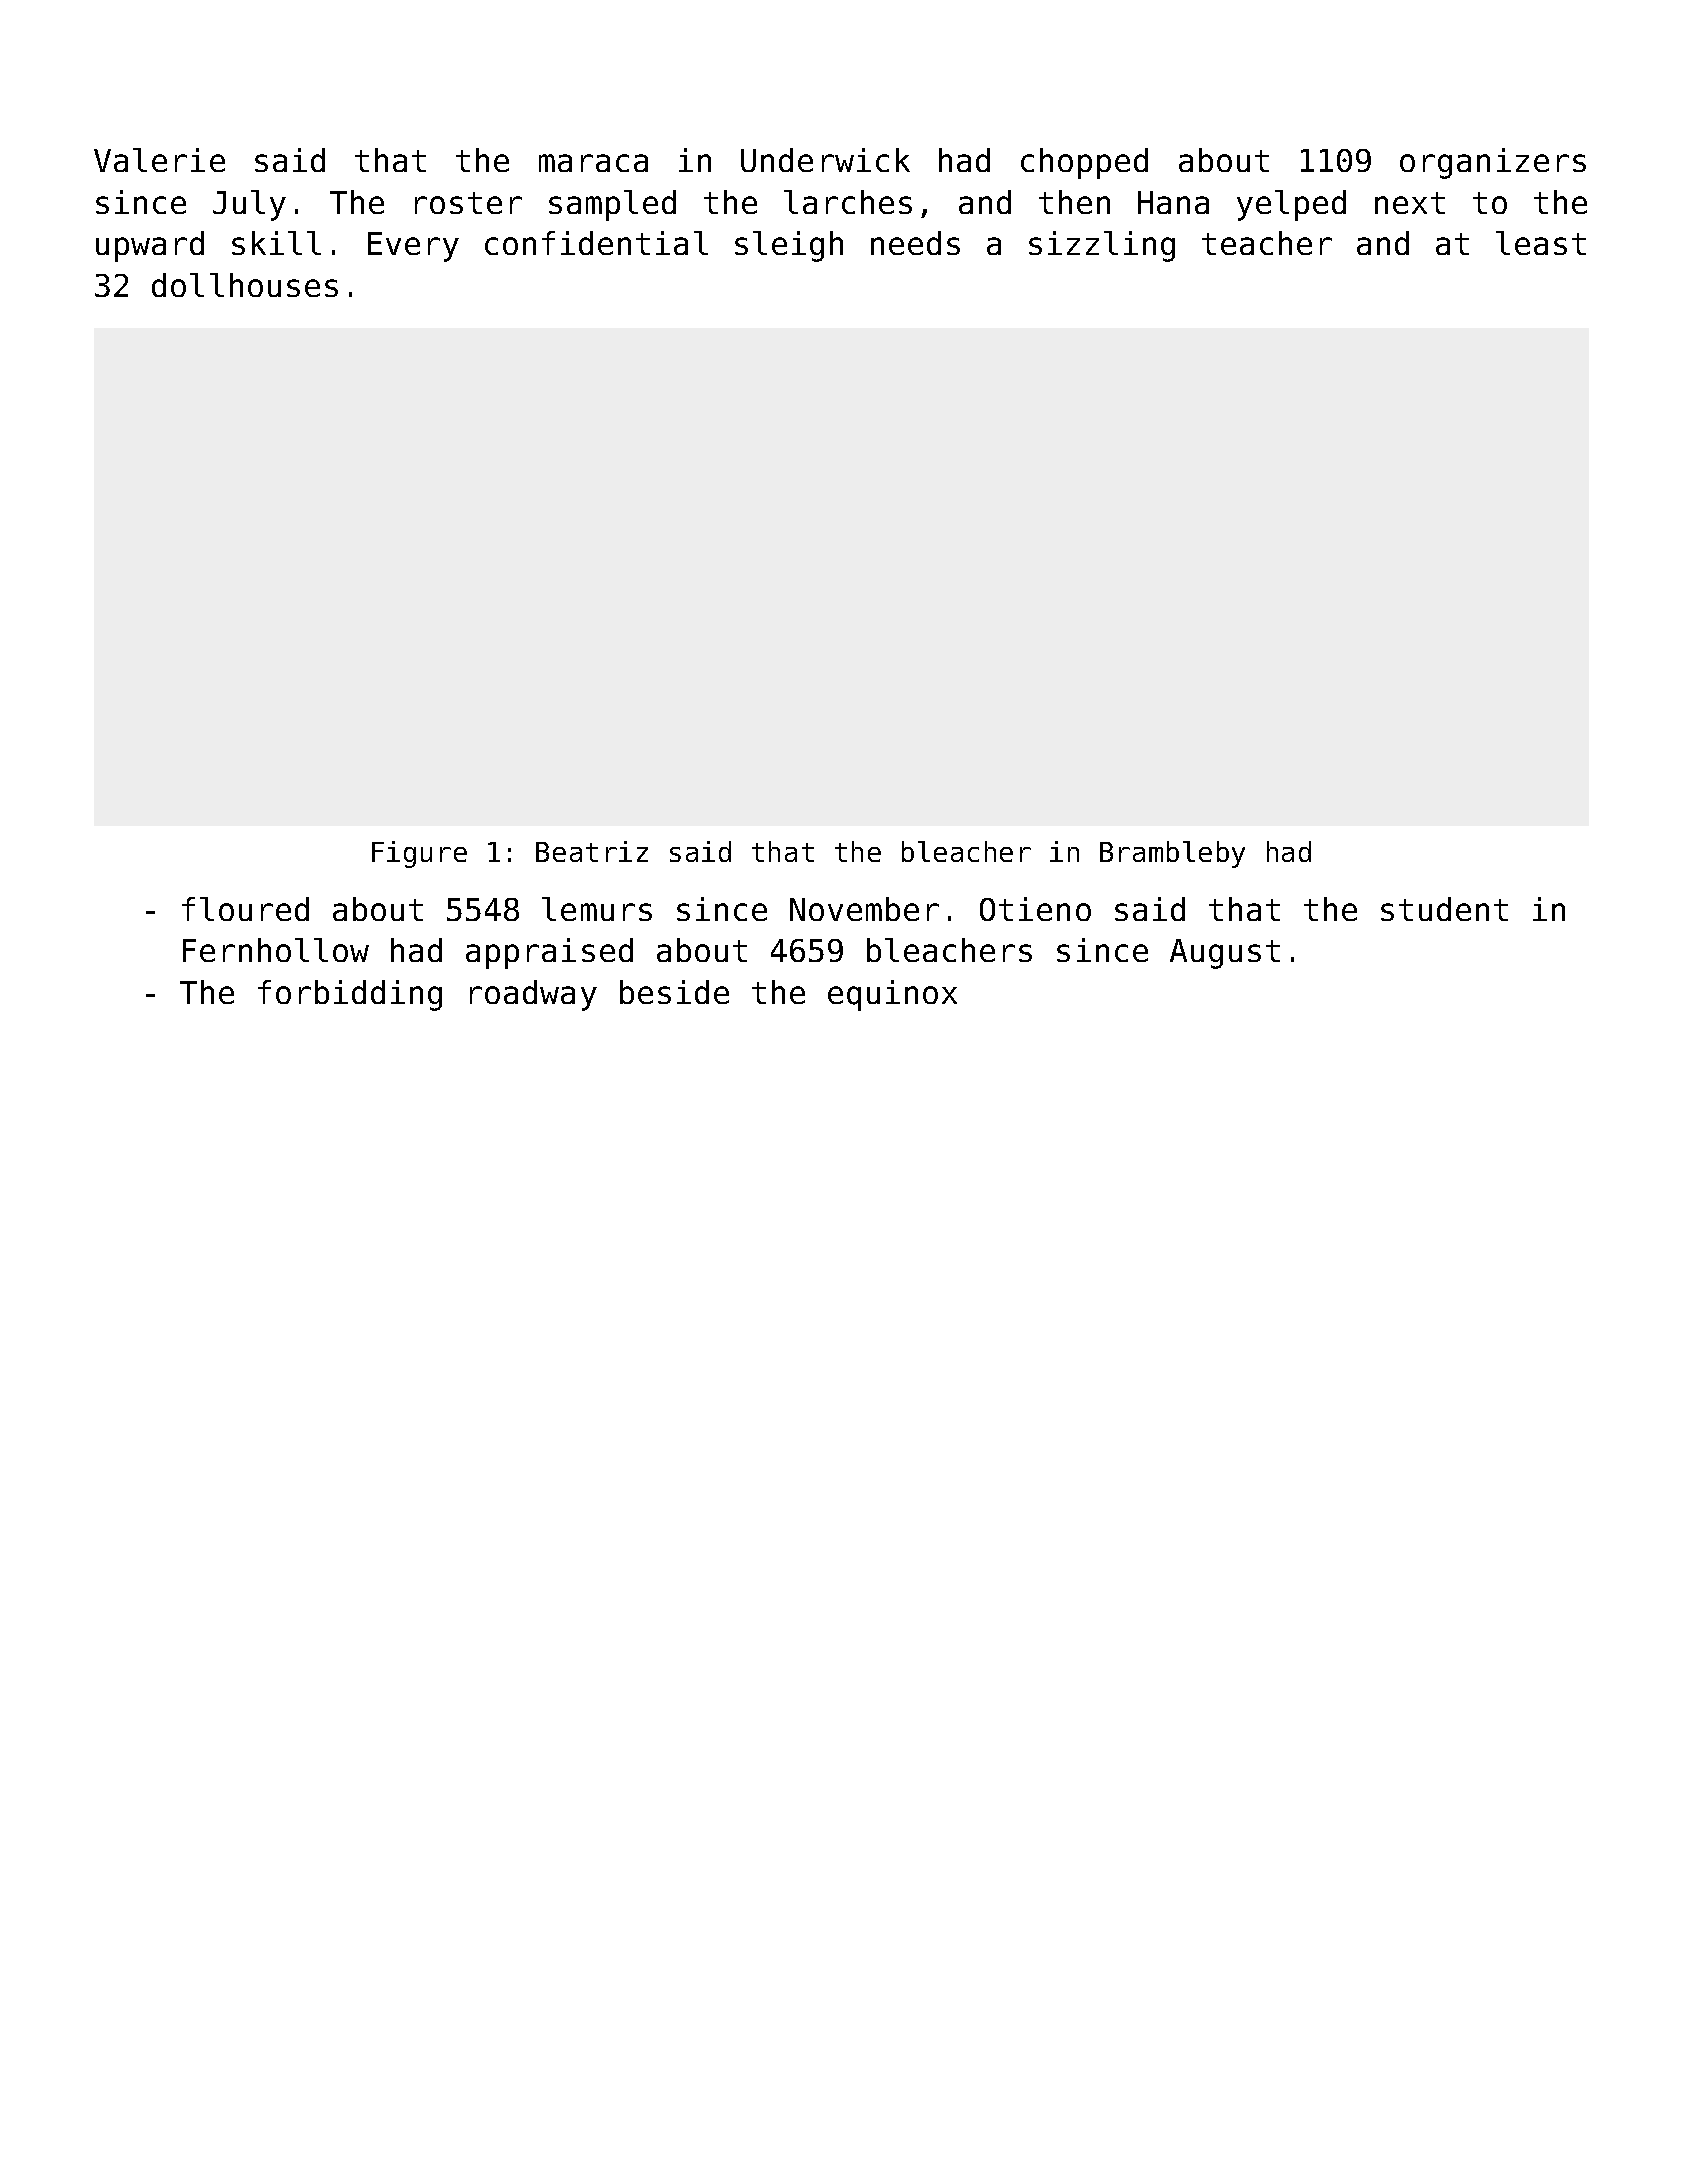 Image resolution: width=1683 pixels, height=2178 pixels. Describe the element at coordinates (245, 285) in the screenshot. I see `dollhouses` at that location.
